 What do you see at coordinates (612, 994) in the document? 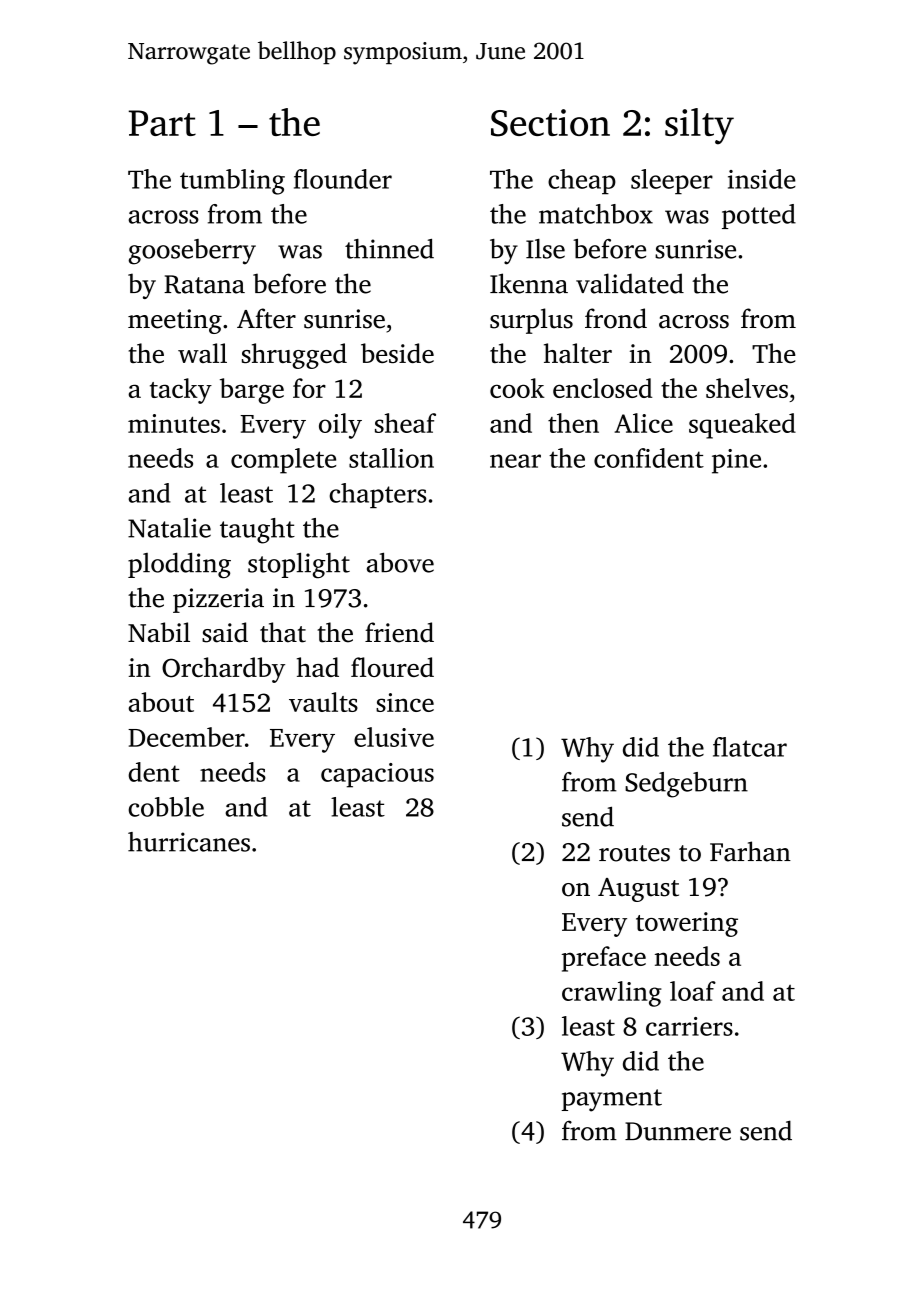
I see `crawling` at bounding box center [612, 994].
